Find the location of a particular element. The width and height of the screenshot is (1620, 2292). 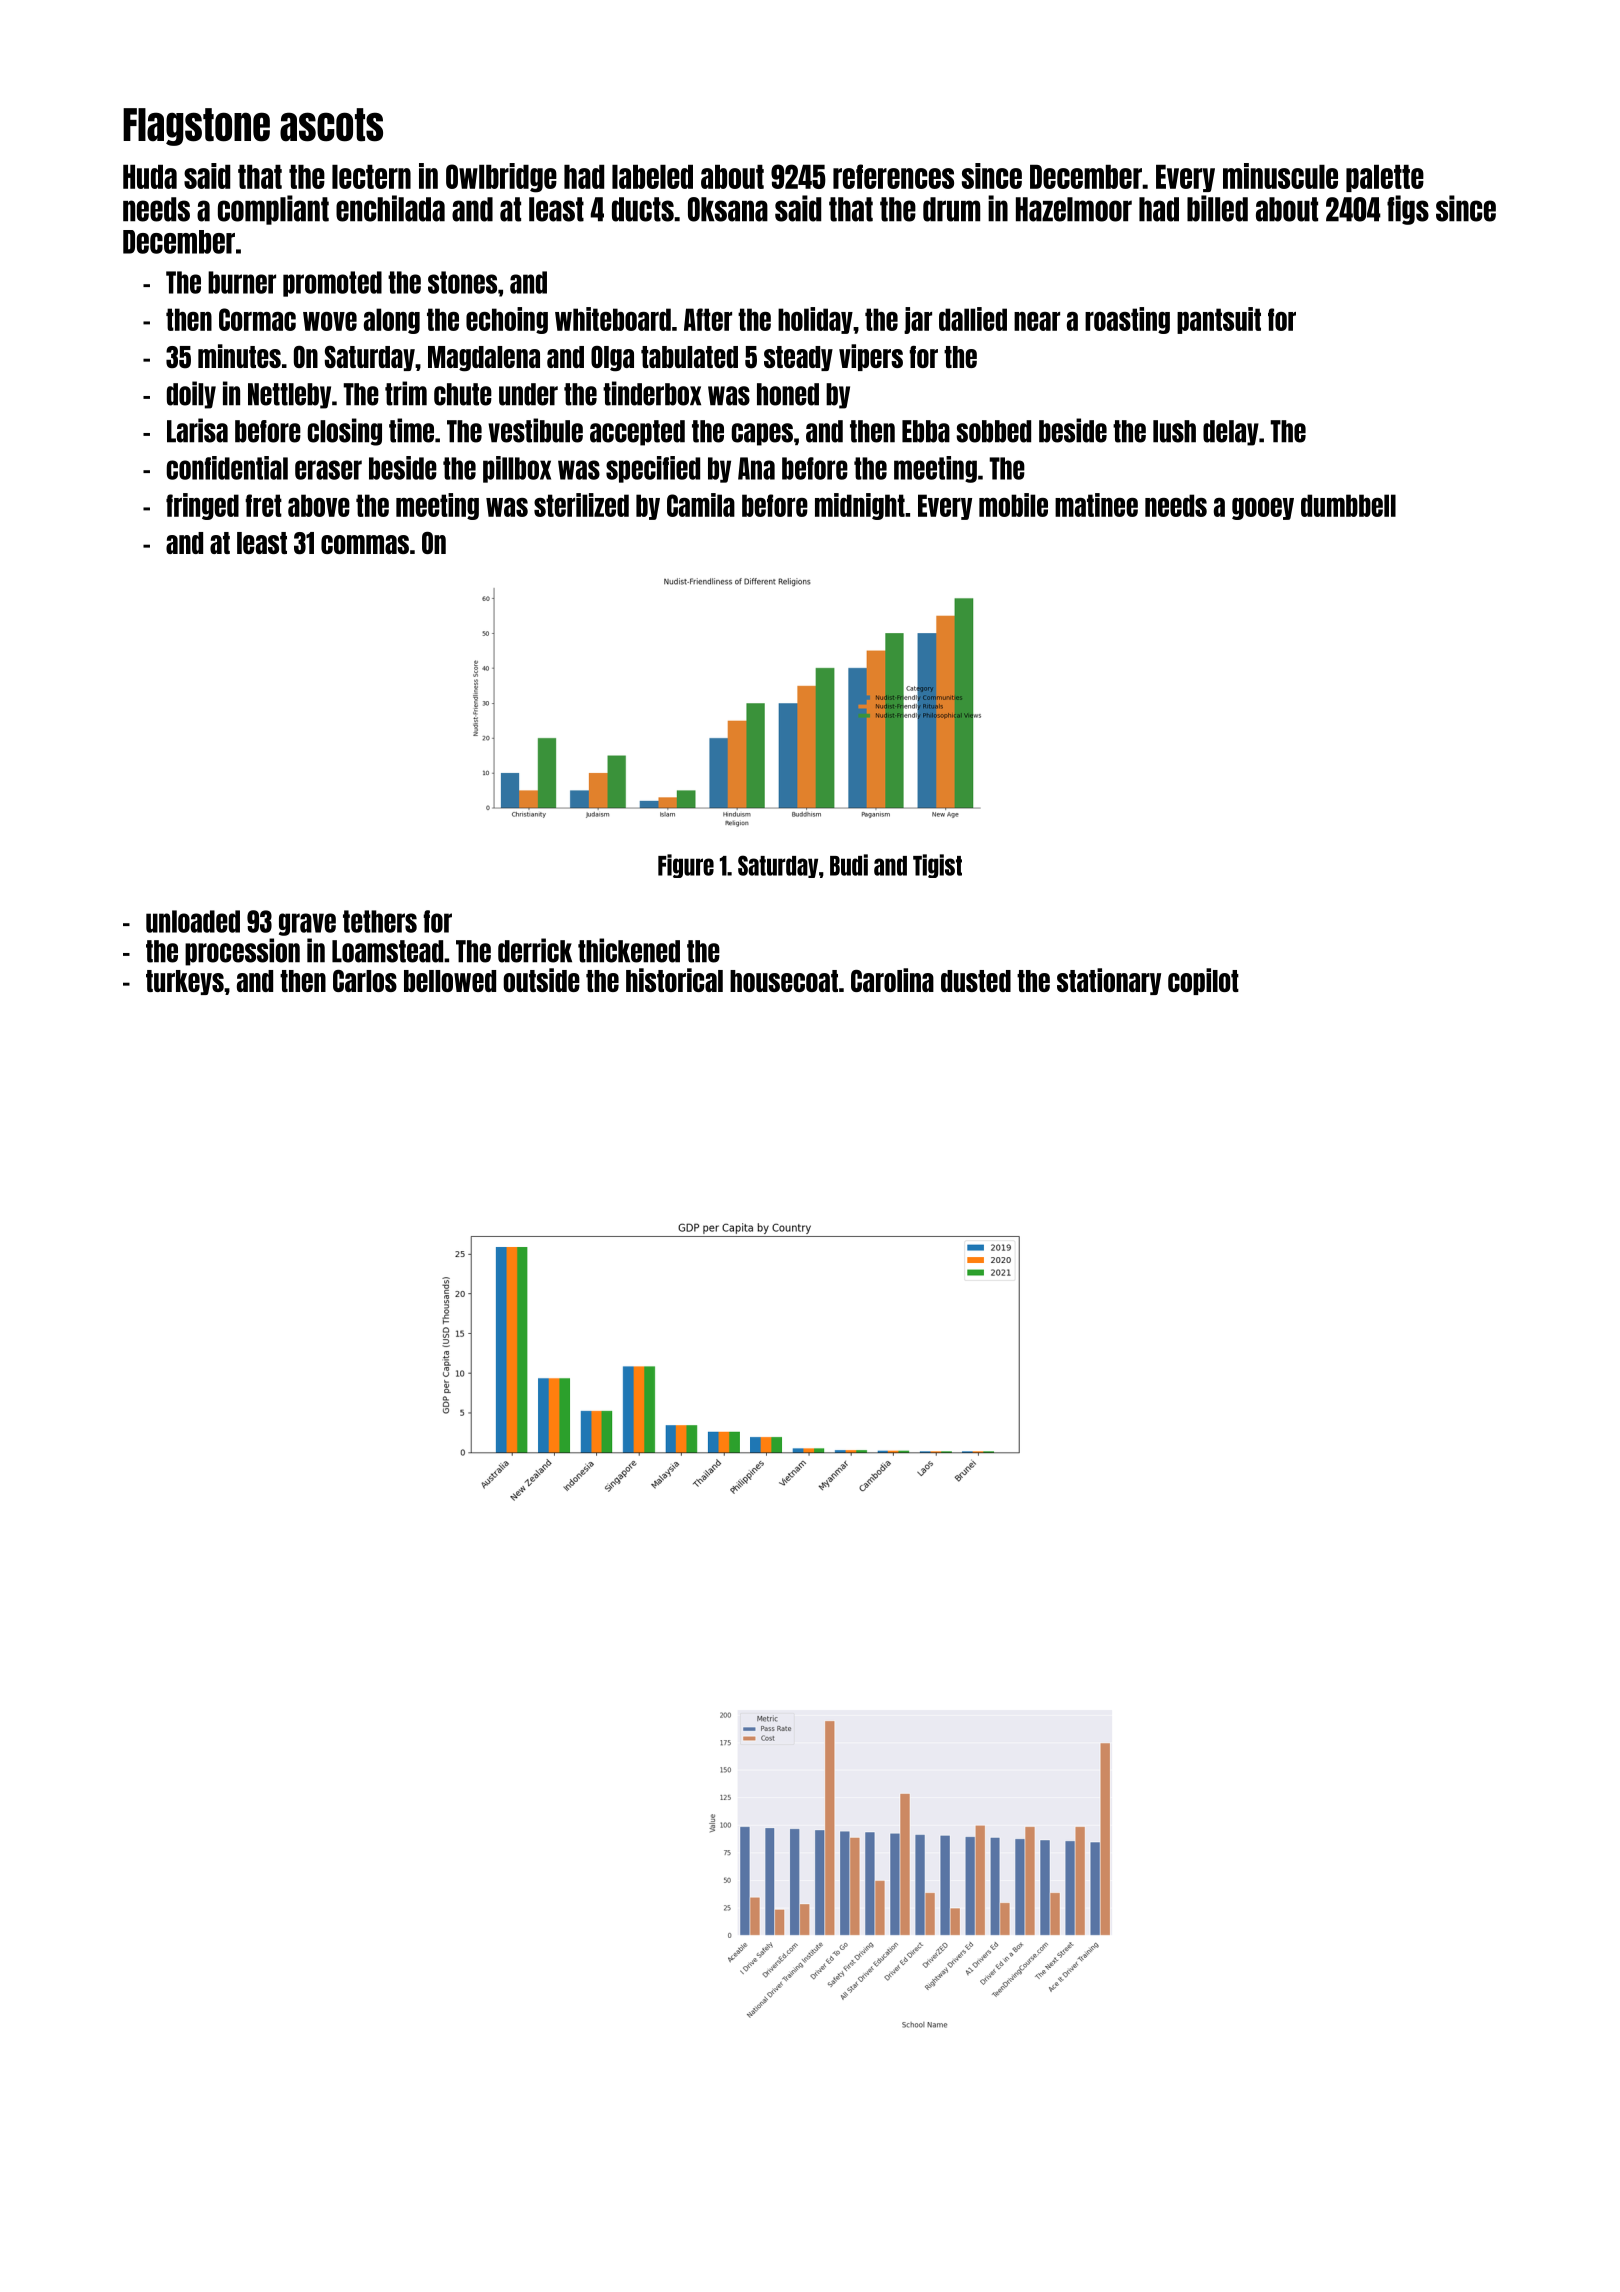

ducts is located at coordinates (643, 209).
